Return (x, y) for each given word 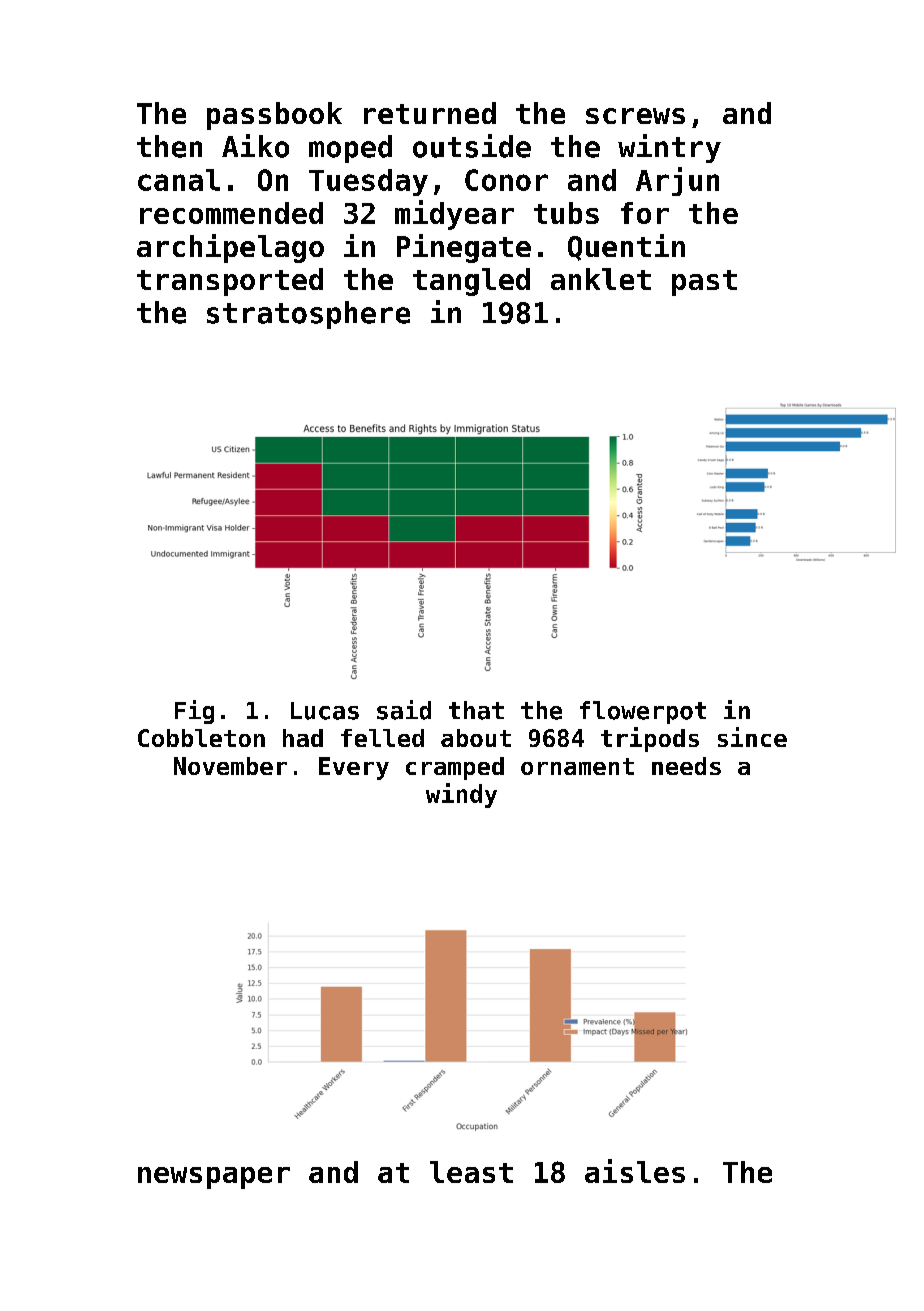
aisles (635, 1171)
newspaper (214, 1178)
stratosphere (308, 315)
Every (354, 768)
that (476, 710)
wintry (669, 148)
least (471, 1172)
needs (686, 766)
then (169, 146)
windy (461, 795)
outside (472, 146)
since (752, 737)
